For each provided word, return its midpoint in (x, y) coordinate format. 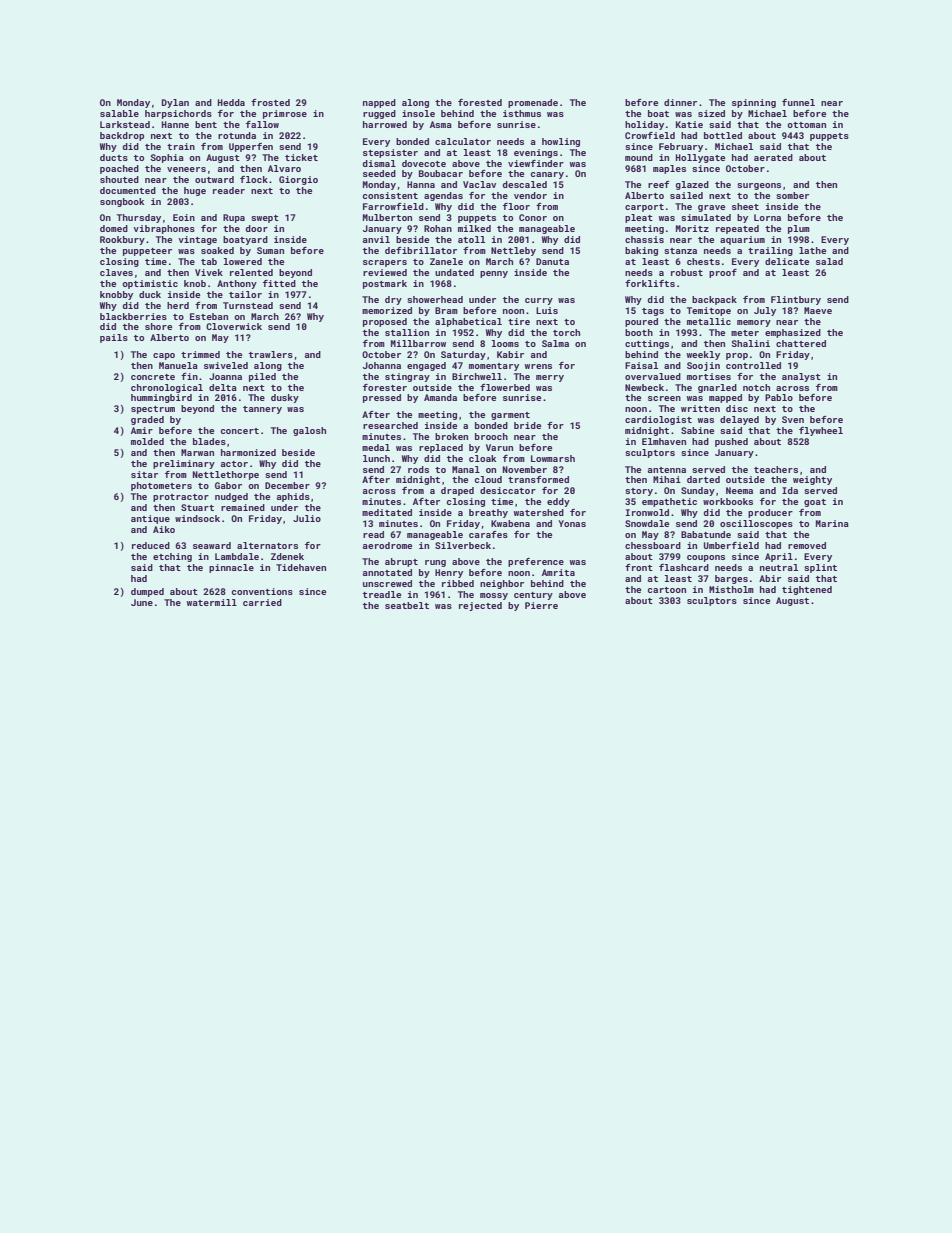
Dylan (175, 103)
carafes (488, 534)
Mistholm (731, 589)
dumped (147, 592)
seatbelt (407, 605)
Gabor (228, 485)
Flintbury (796, 300)
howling (561, 142)
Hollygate (700, 158)
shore (158, 326)
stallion (407, 332)
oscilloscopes (756, 524)
